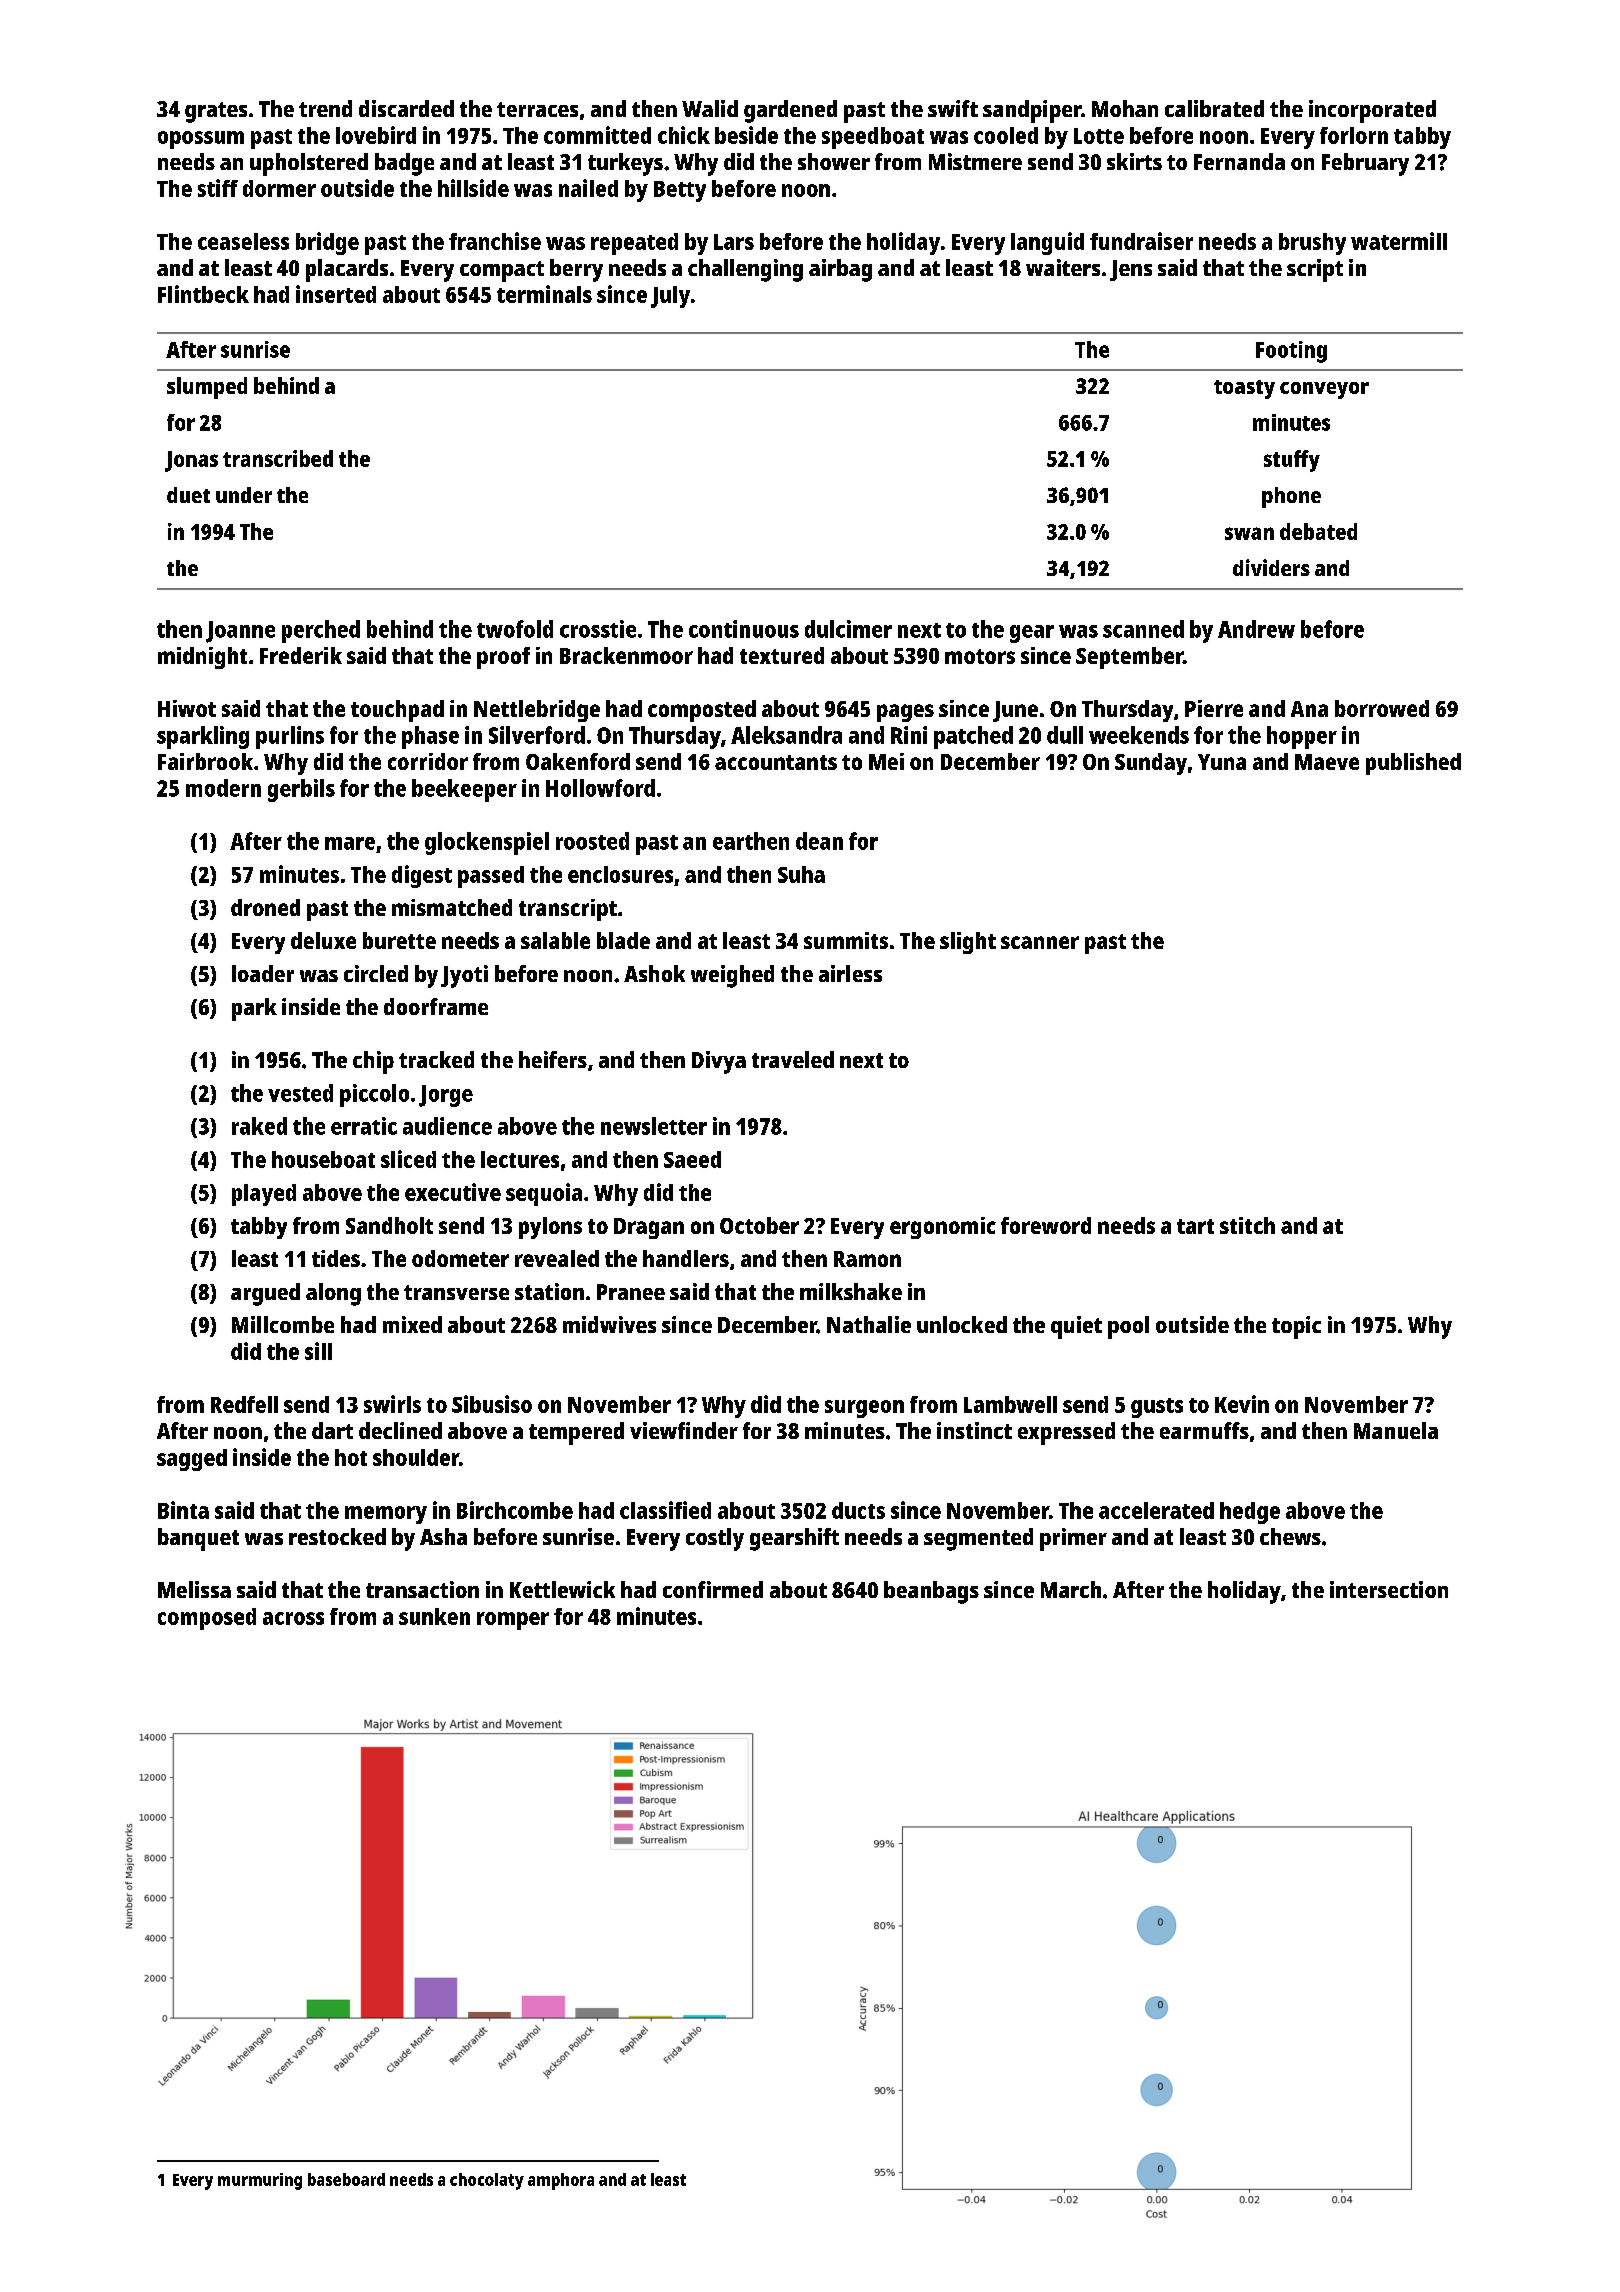  I want to click on perched, so click(321, 631).
